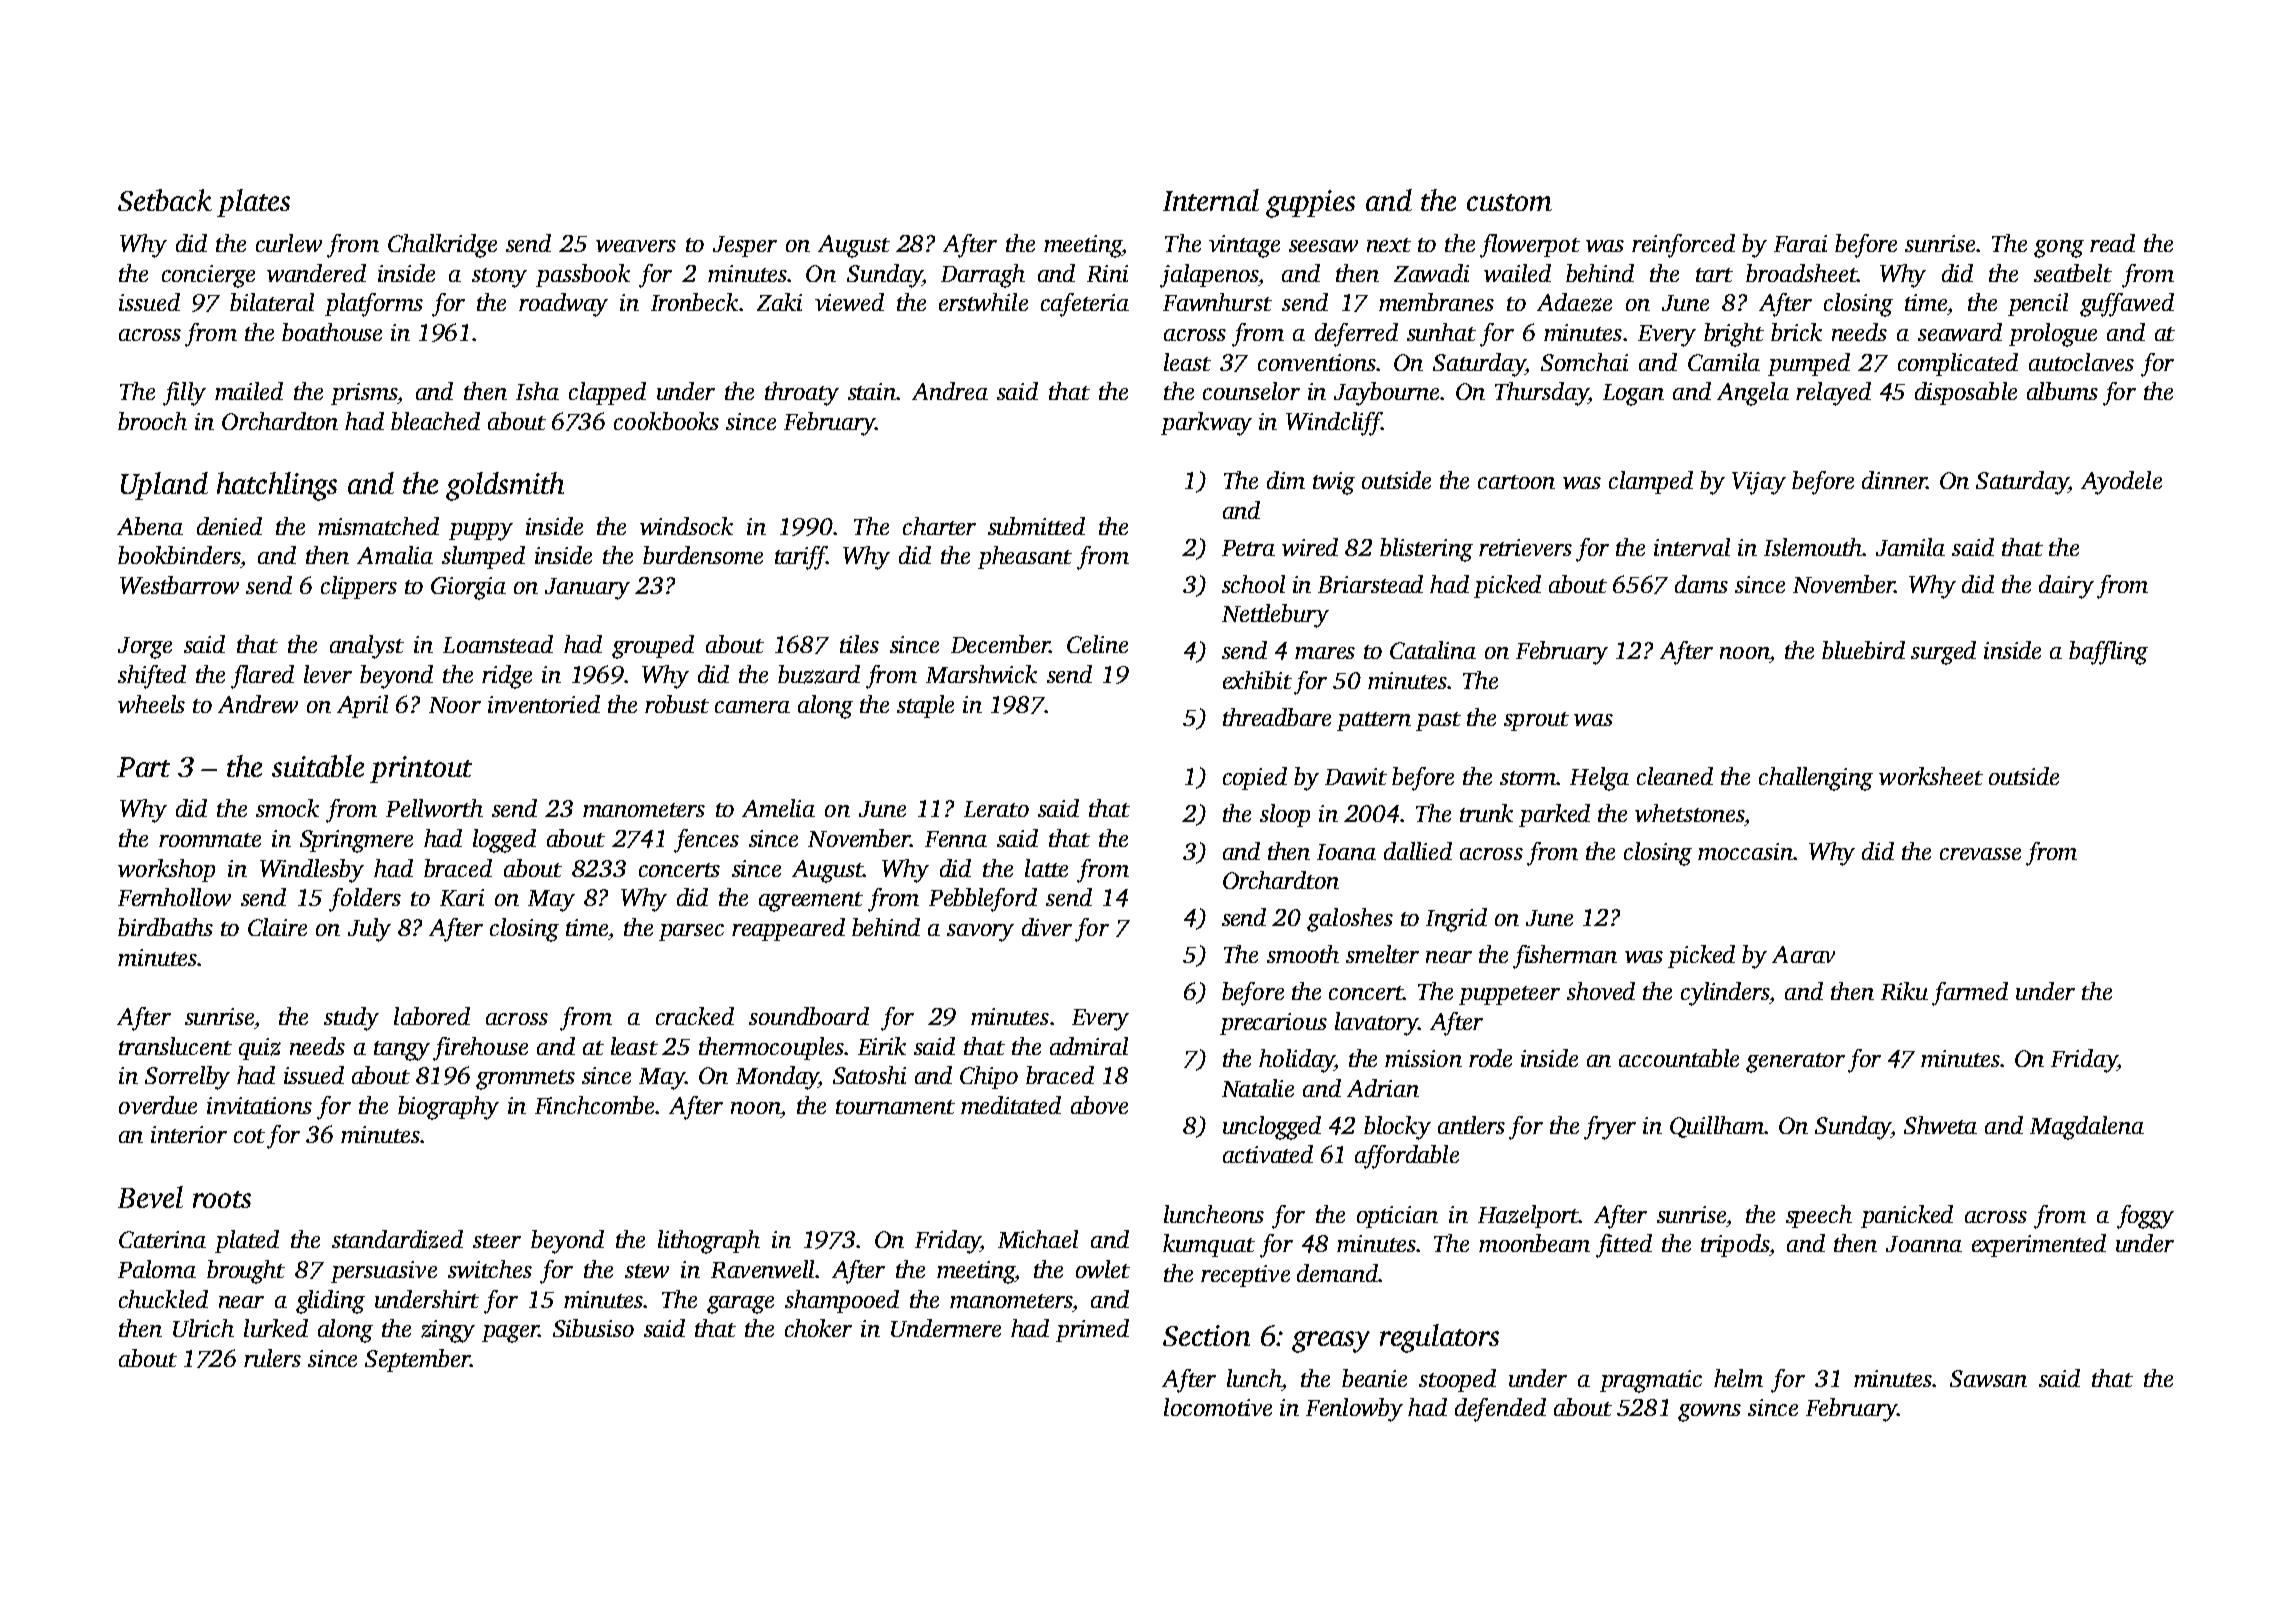  I want to click on puppeteer, so click(1509, 995).
